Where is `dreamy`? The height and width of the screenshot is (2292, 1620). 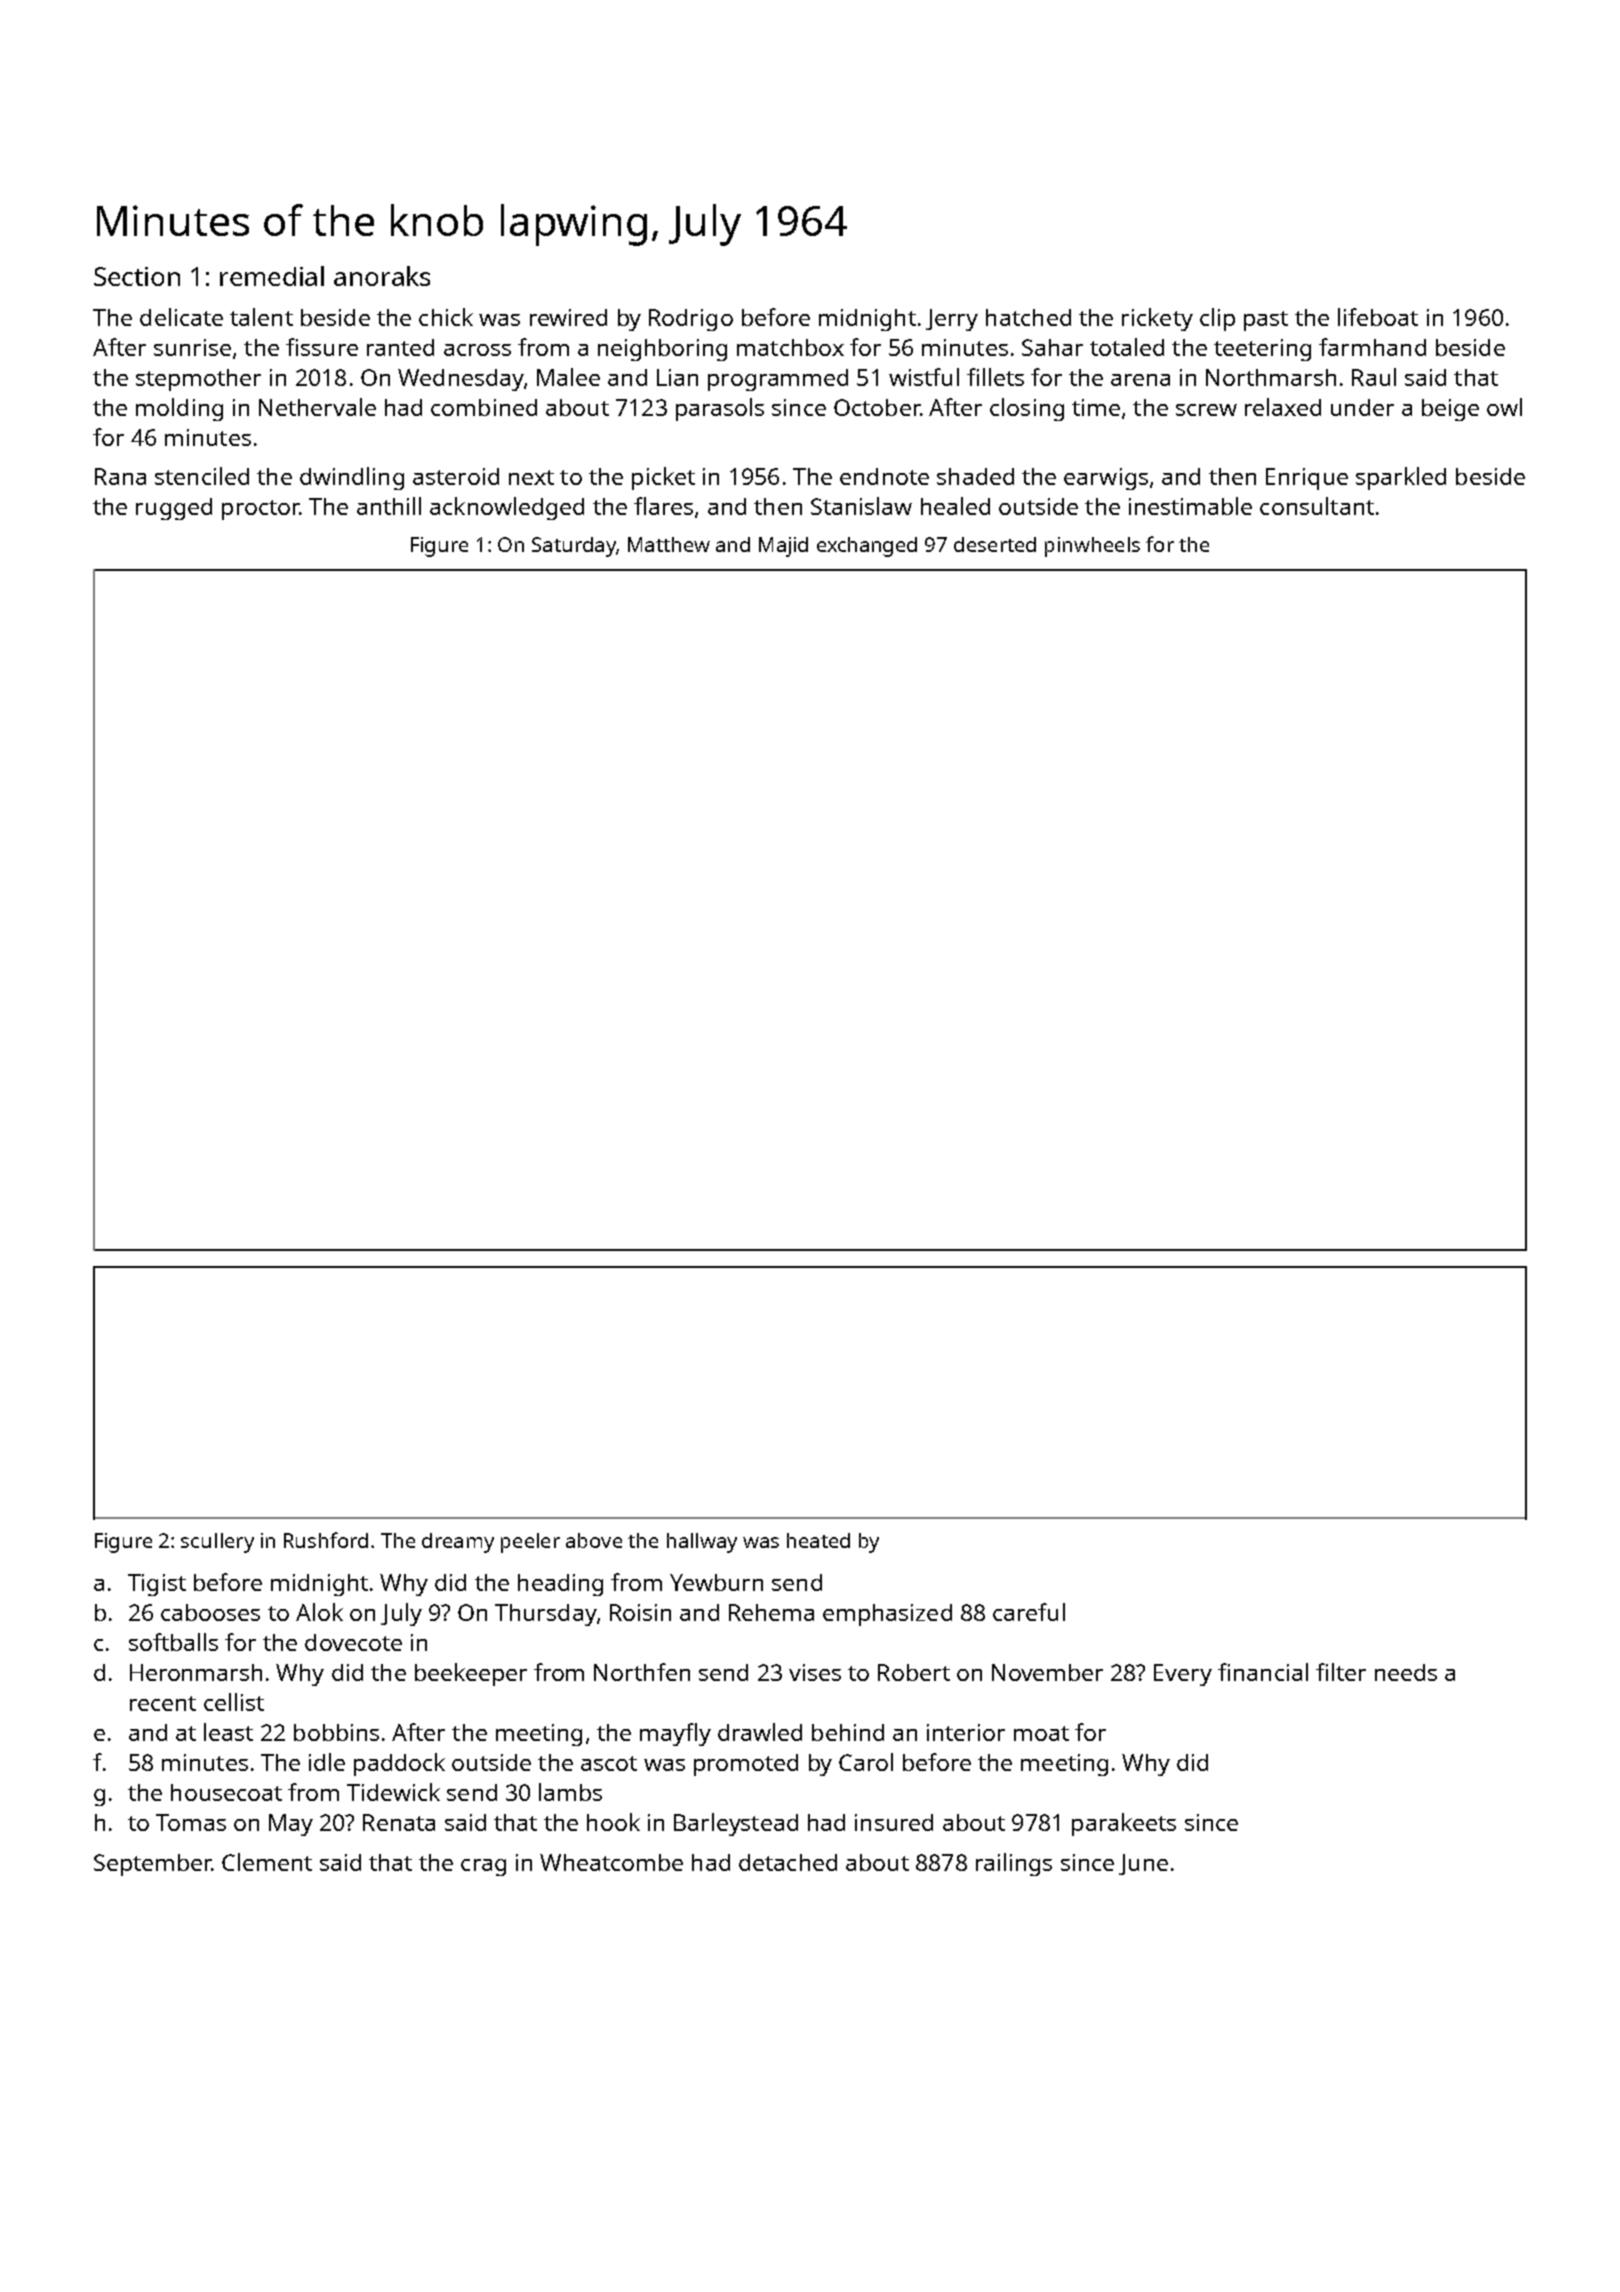
dreamy is located at coordinates (458, 1543).
